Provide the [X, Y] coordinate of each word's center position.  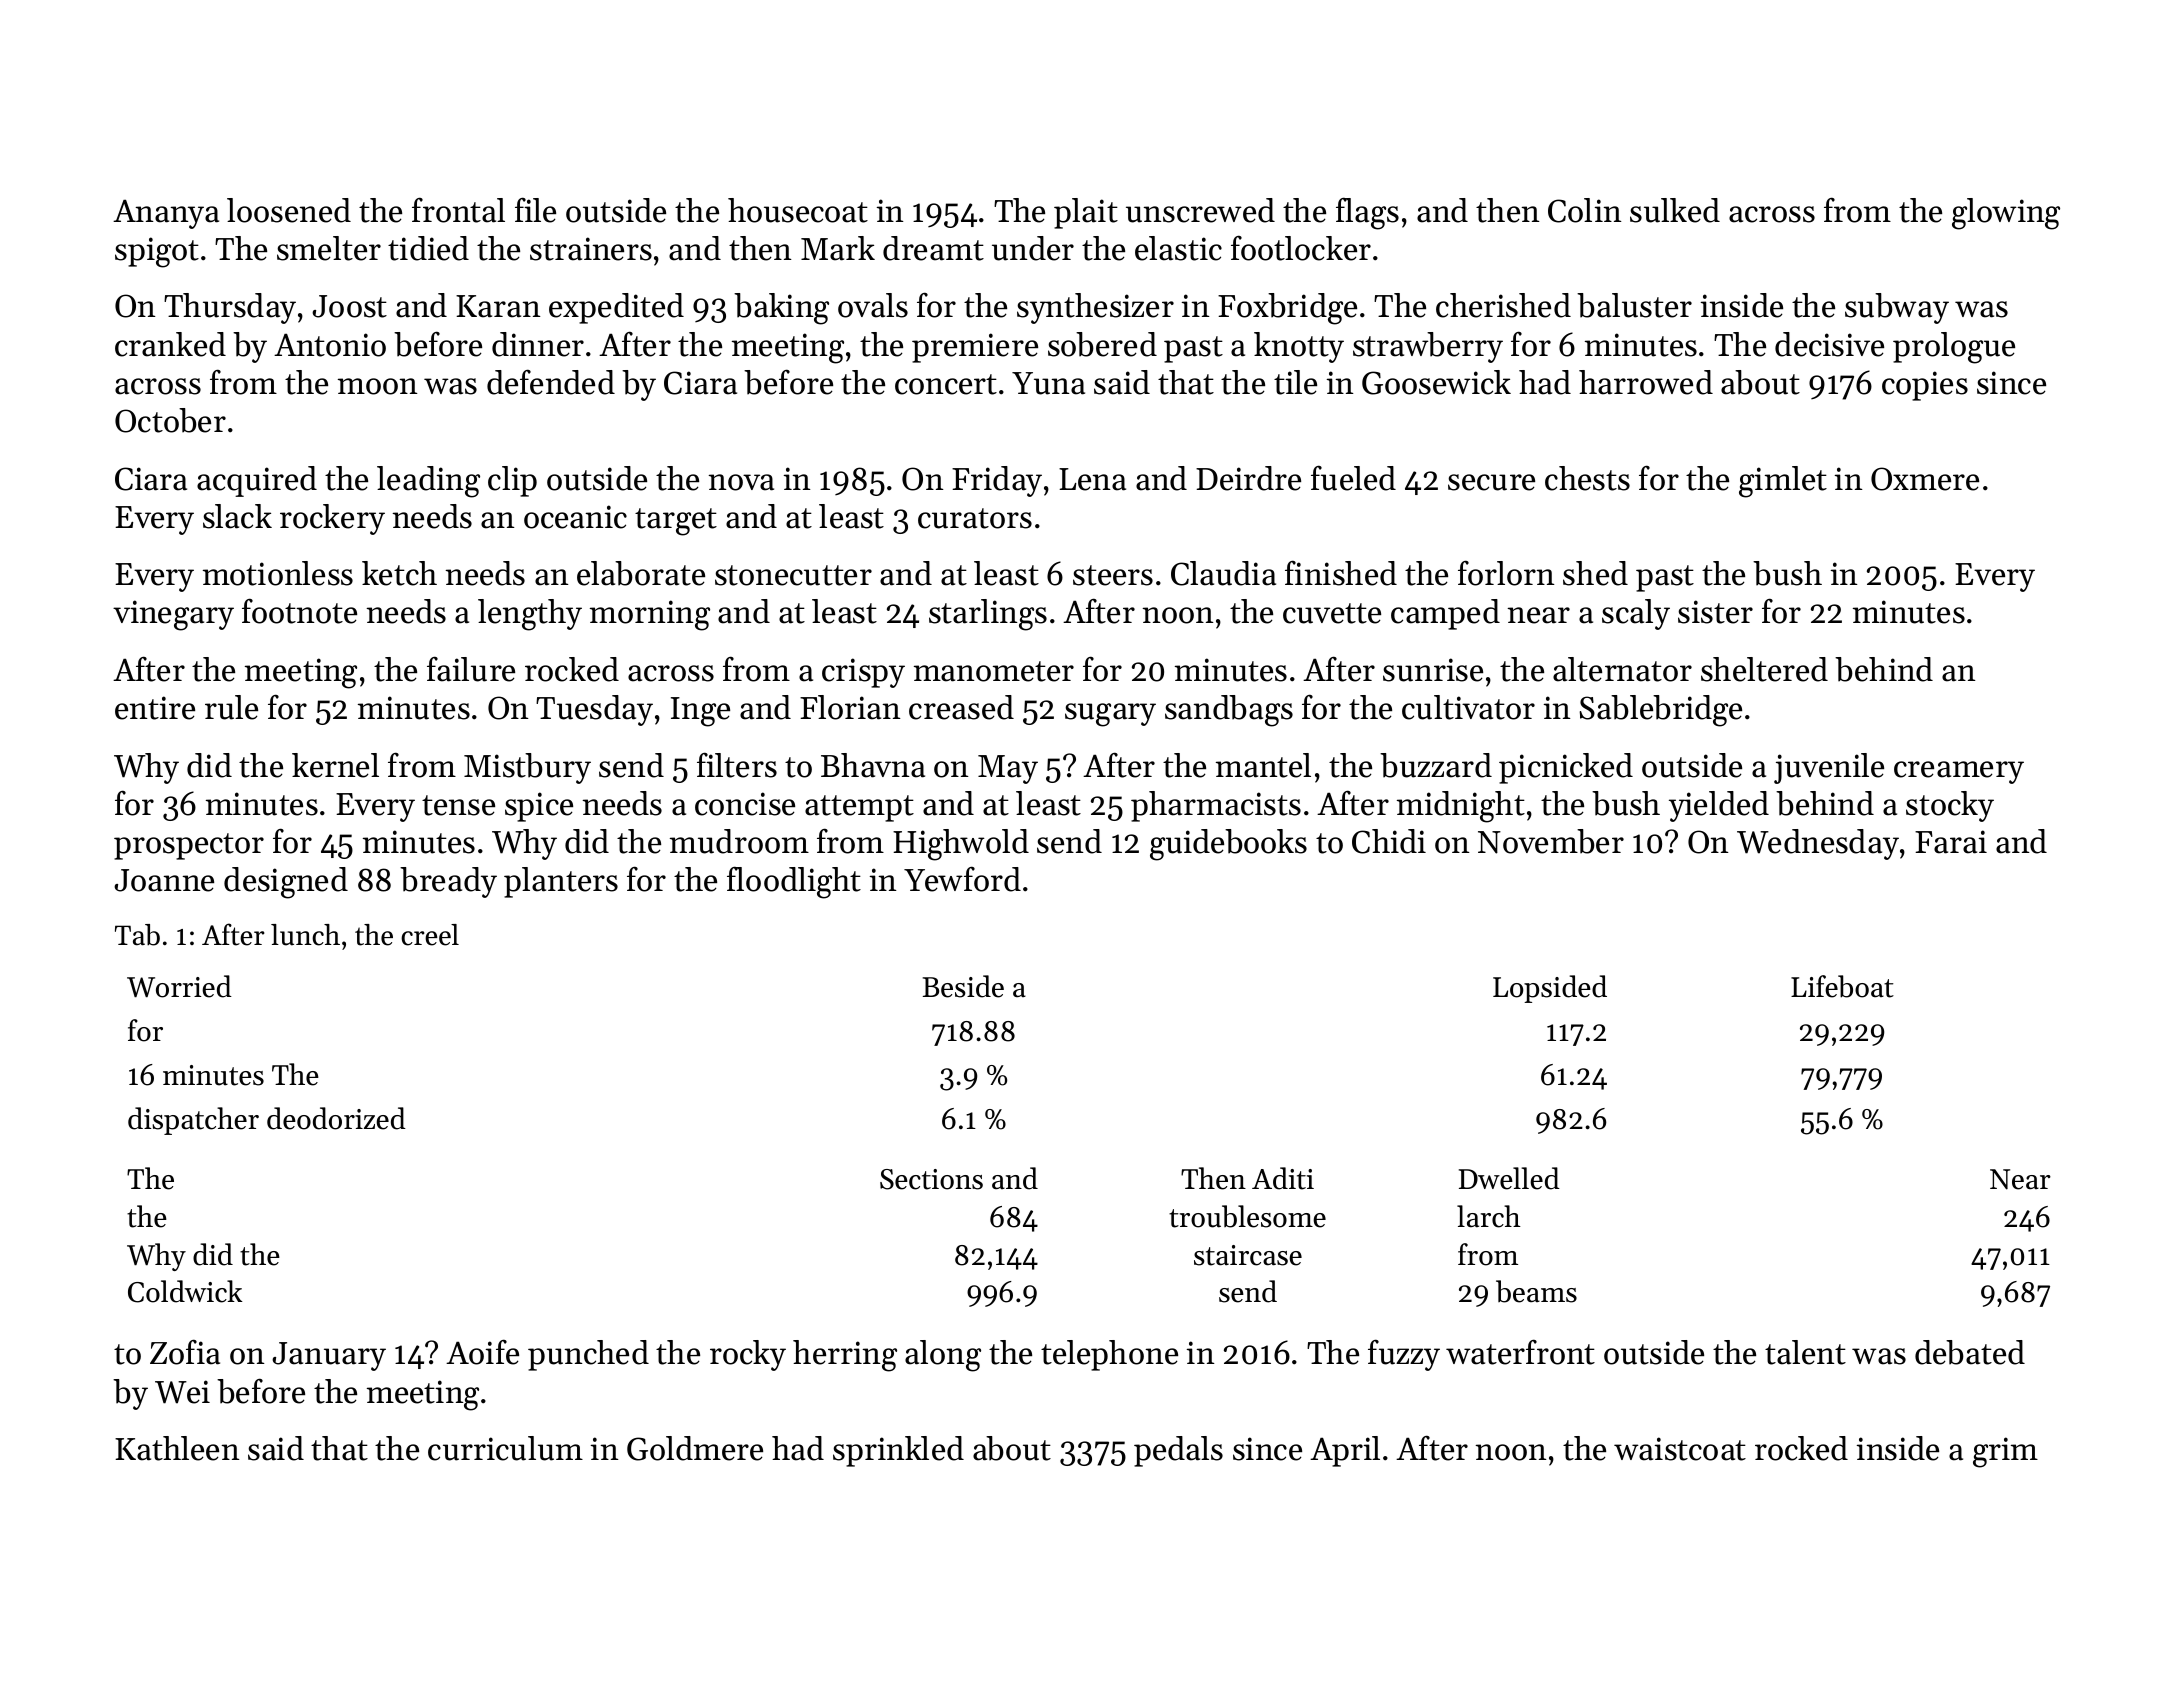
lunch [305, 935]
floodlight [794, 882]
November [1551, 841]
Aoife [482, 1352]
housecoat [798, 210]
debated [1970, 1352]
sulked [1675, 210]
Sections [931, 1179]
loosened [289, 210]
